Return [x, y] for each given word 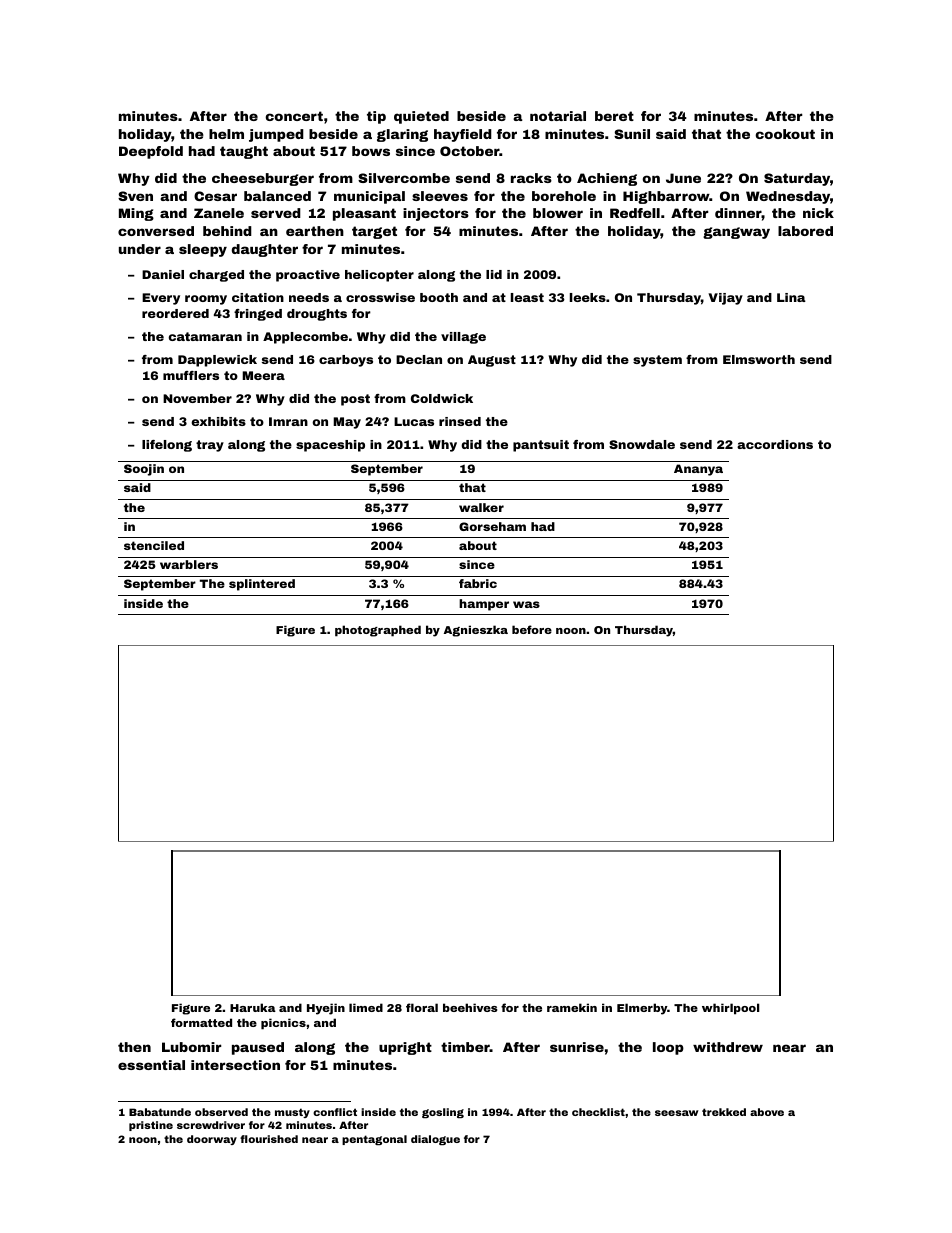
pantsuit [541, 446]
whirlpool [730, 1009]
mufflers [191, 375]
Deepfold [151, 152]
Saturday [797, 179]
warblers [189, 564]
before [532, 629]
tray [210, 446]
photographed [378, 631]
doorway [212, 1140]
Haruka [253, 1007]
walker [481, 507]
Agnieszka [476, 631]
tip [376, 117]
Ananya [698, 470]
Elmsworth [759, 359]
